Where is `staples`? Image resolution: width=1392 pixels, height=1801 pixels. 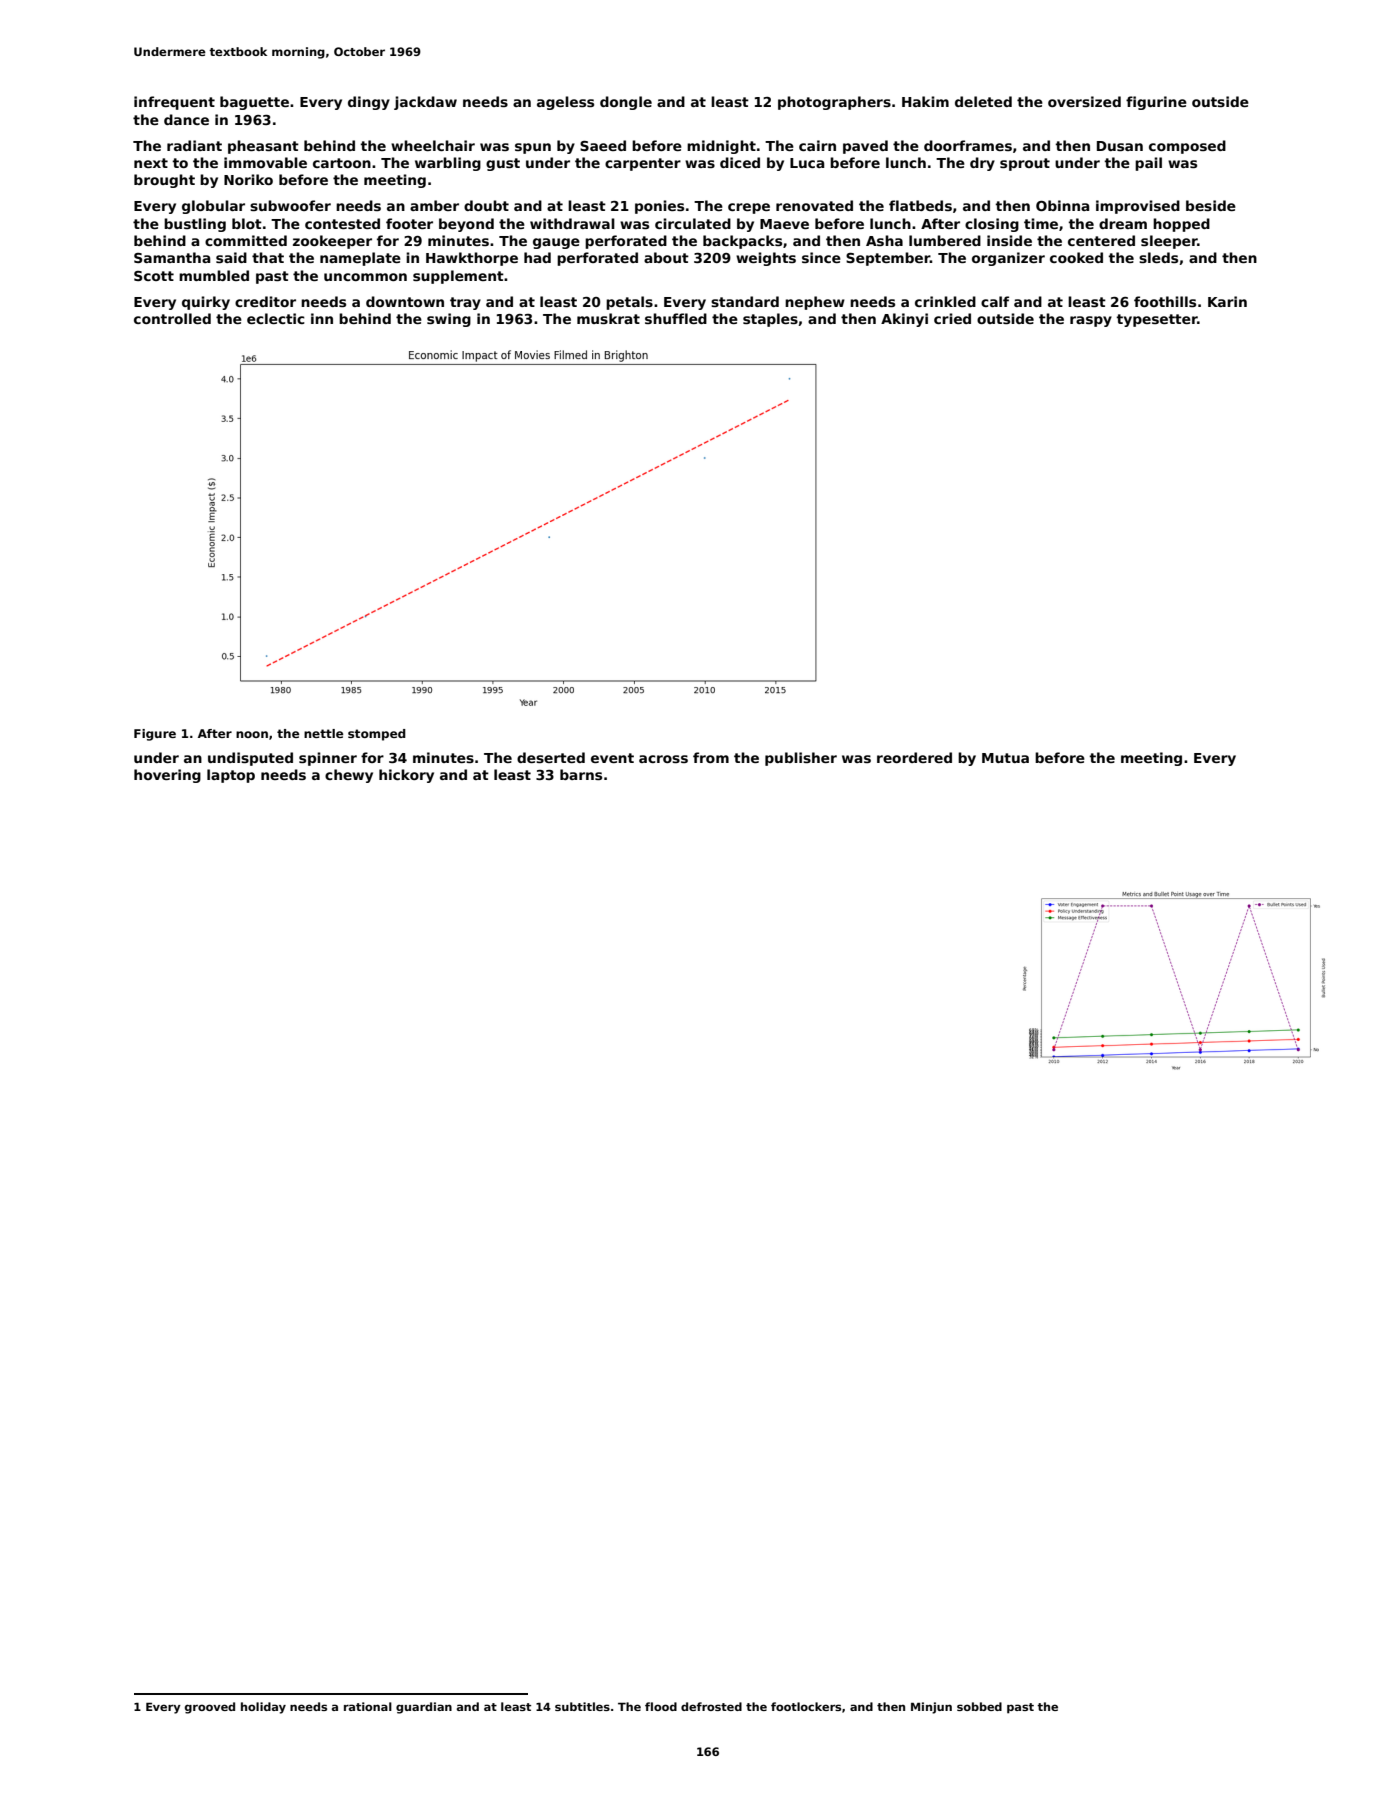 staples is located at coordinates (770, 320).
